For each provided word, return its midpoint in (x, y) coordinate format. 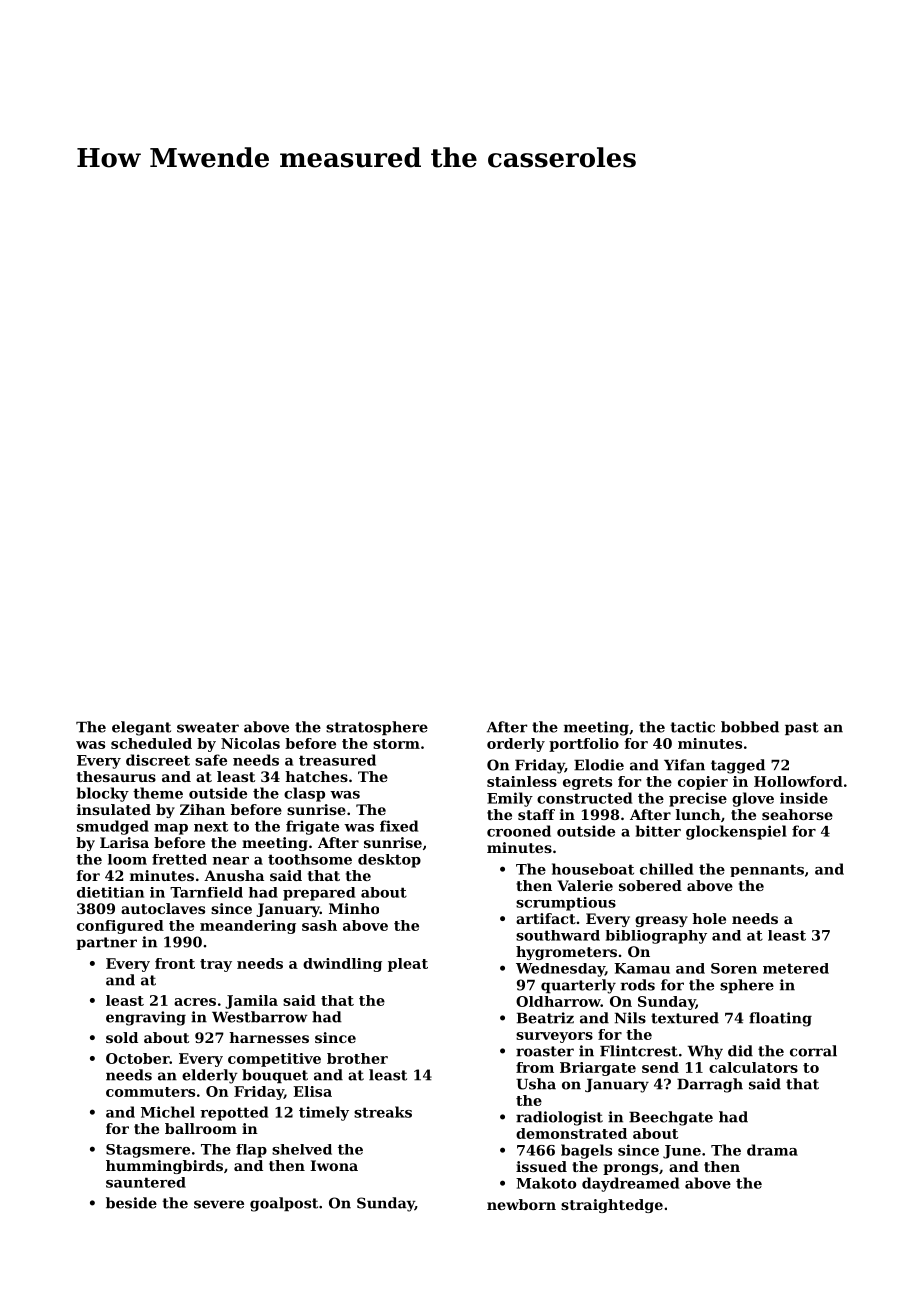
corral (813, 1051)
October (138, 1058)
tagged (738, 766)
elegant (141, 728)
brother (357, 1058)
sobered (650, 885)
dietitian (110, 892)
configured (120, 927)
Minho (354, 908)
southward (558, 935)
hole (709, 918)
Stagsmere (148, 1151)
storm (396, 744)
